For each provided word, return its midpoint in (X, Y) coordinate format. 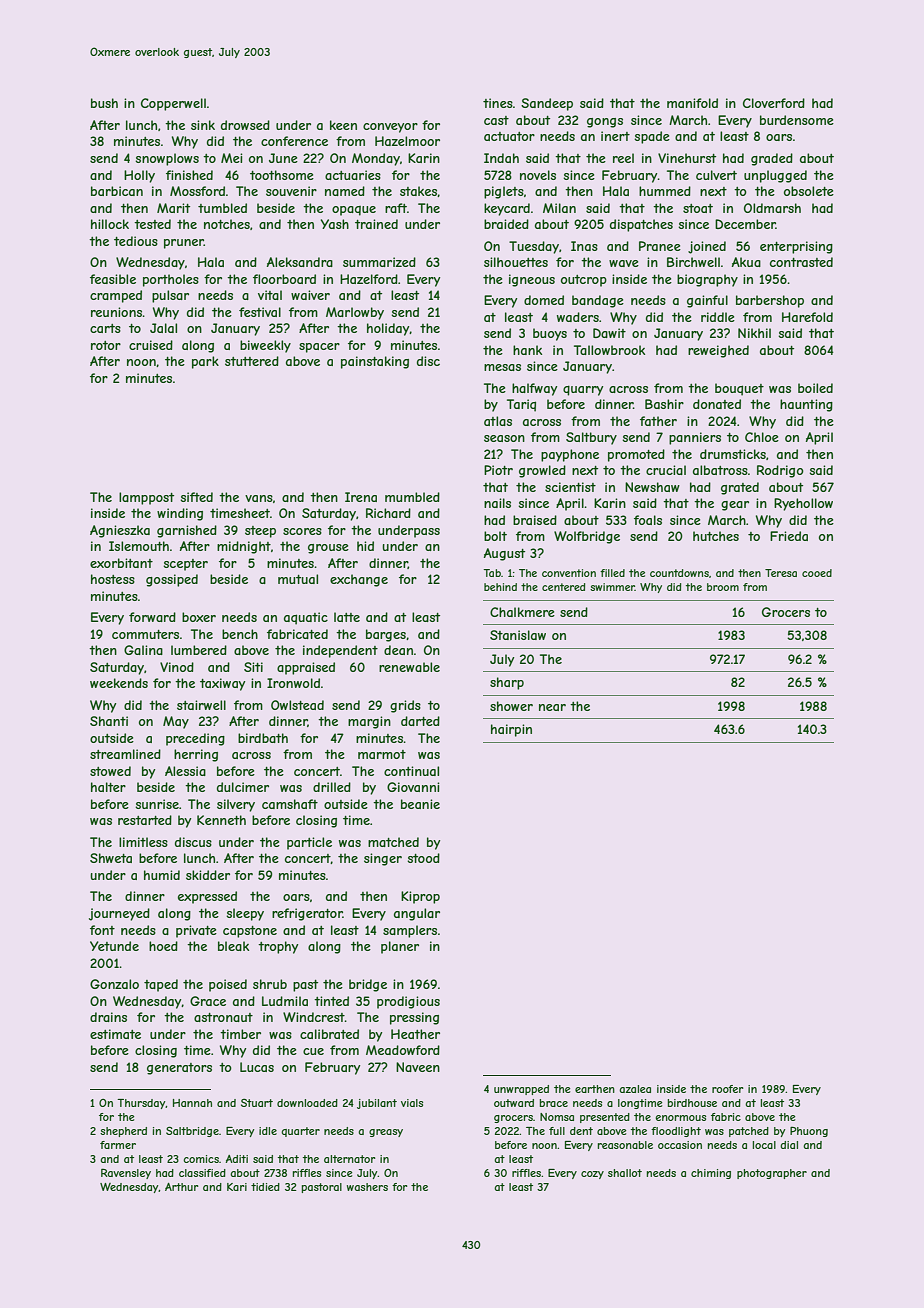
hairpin (511, 730)
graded (772, 159)
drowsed (245, 125)
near (552, 707)
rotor (106, 345)
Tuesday (534, 247)
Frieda (789, 536)
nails (497, 503)
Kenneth (221, 820)
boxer (199, 617)
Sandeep (547, 104)
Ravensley (126, 1173)
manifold (692, 103)
